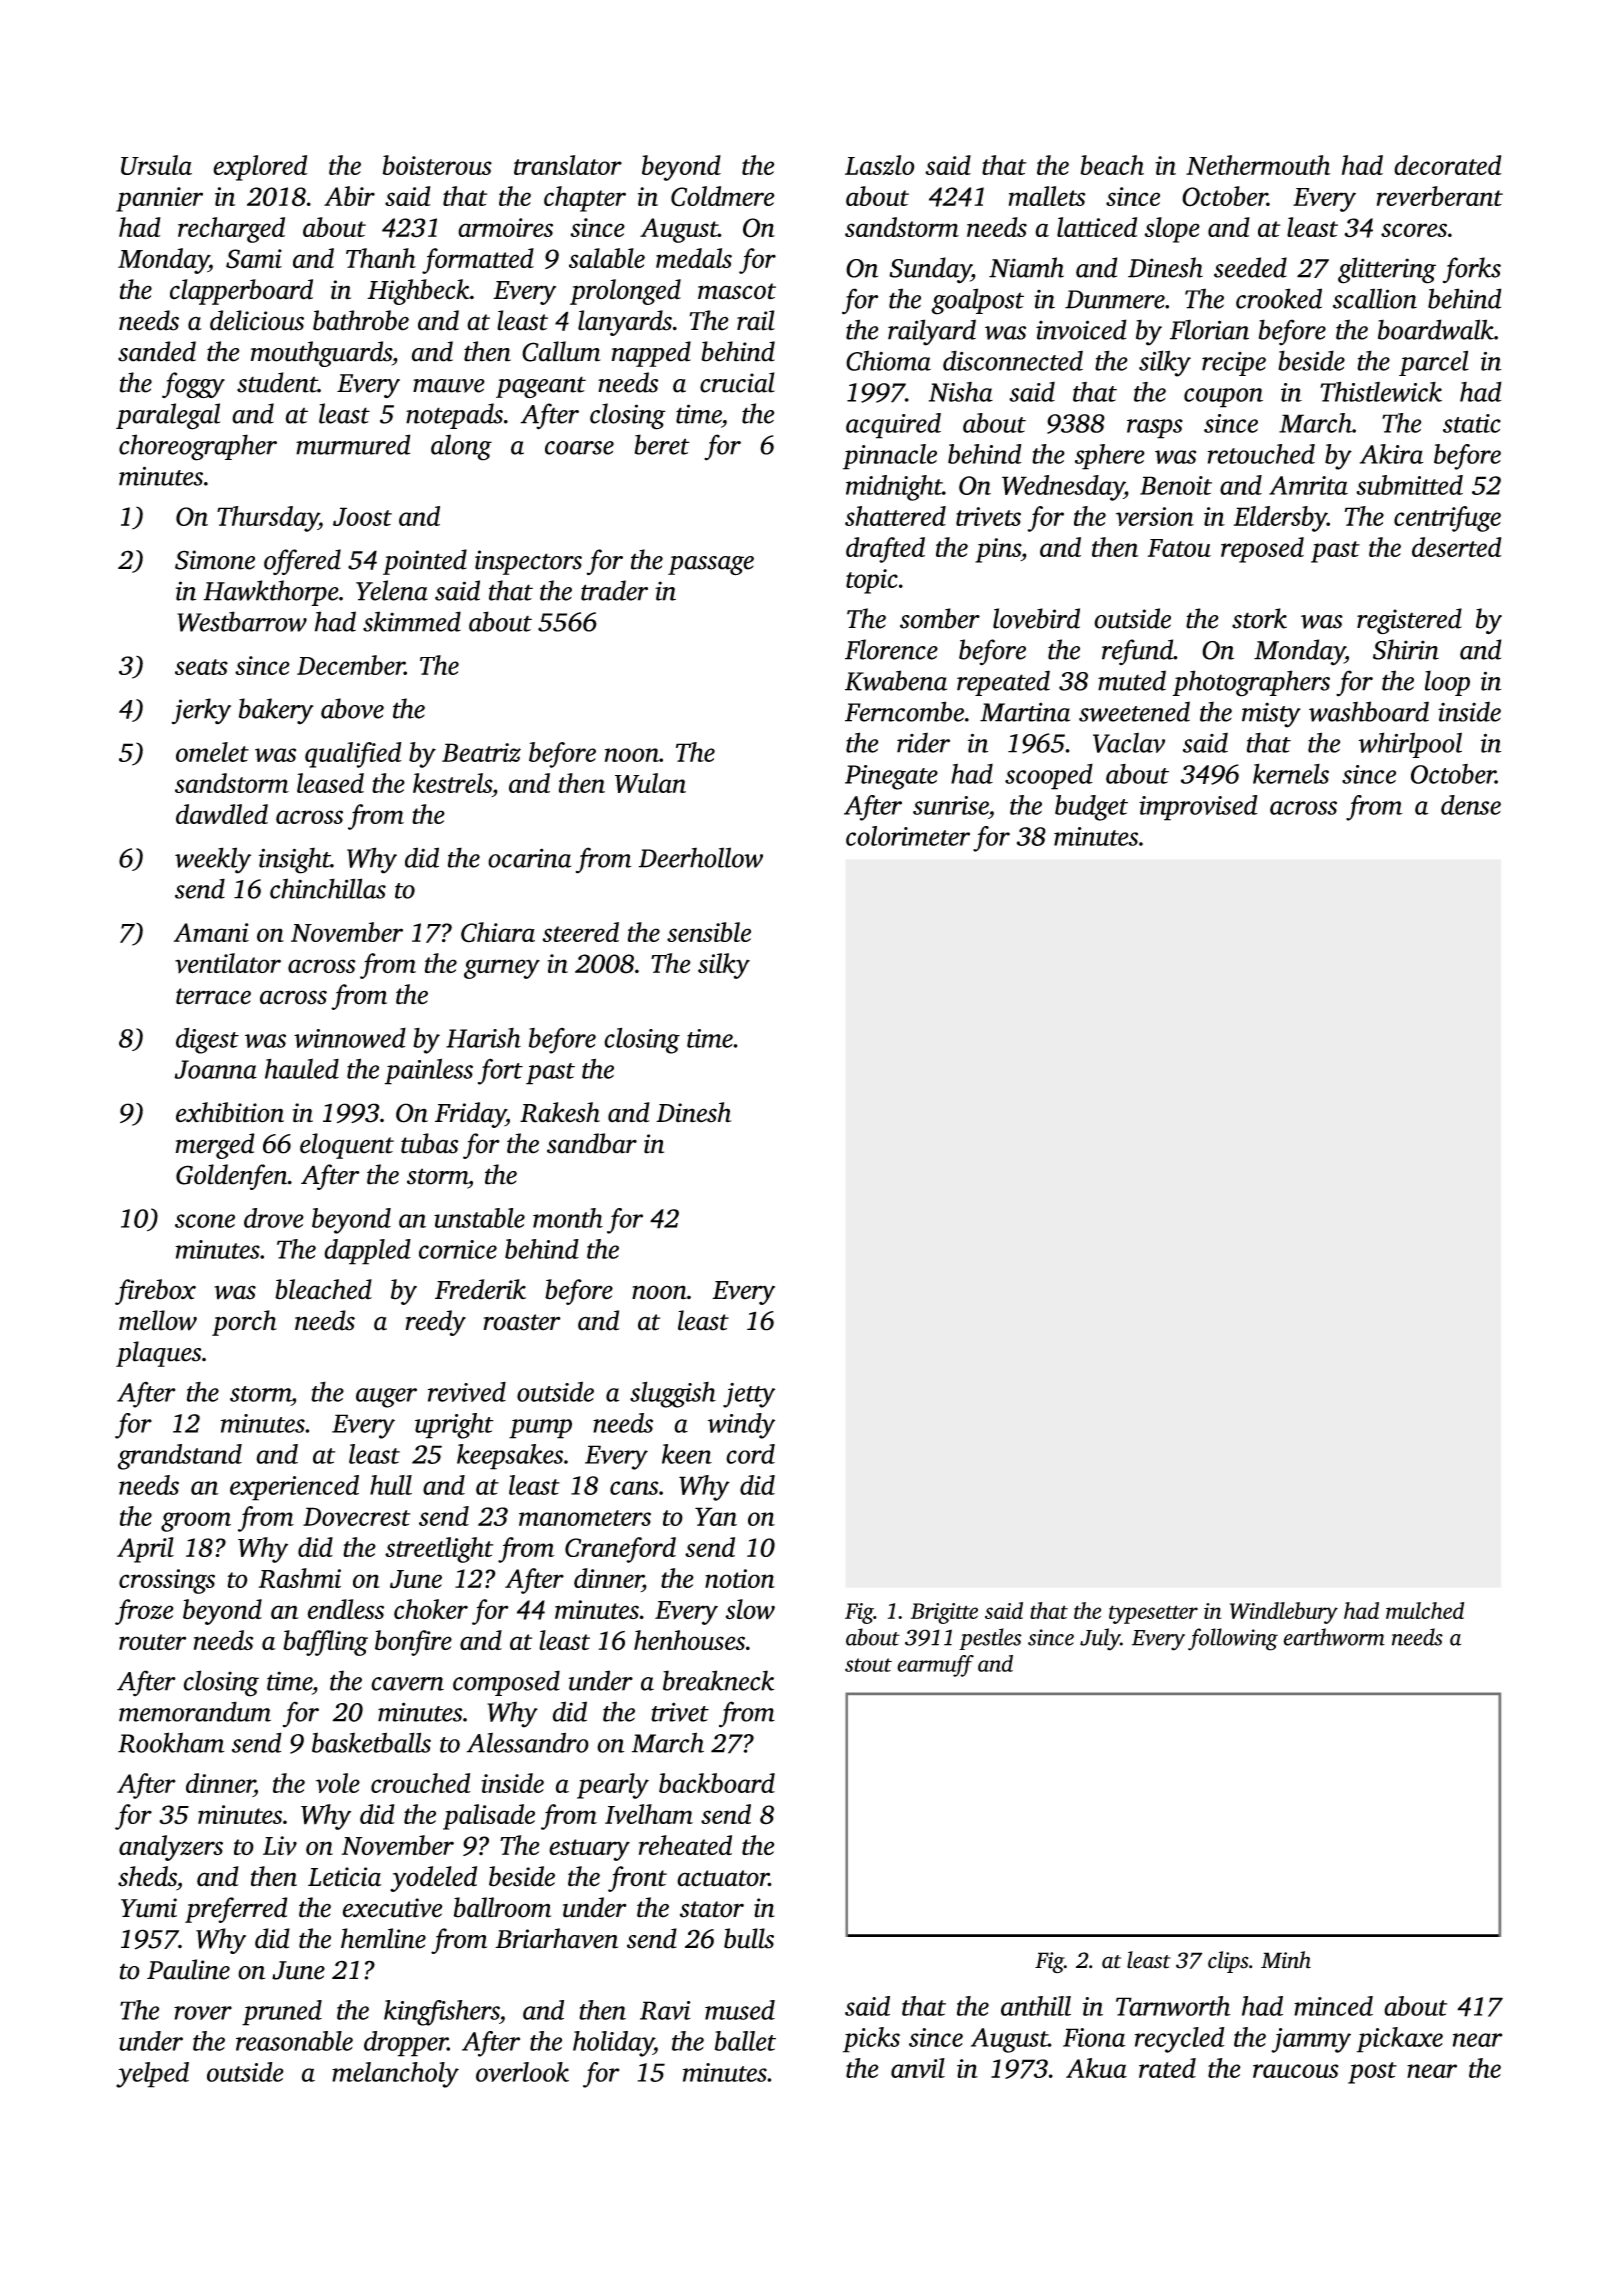 Image resolution: width=1620 pixels, height=2292 pixels. What do you see at coordinates (880, 165) in the screenshot?
I see `Laszlo` at bounding box center [880, 165].
